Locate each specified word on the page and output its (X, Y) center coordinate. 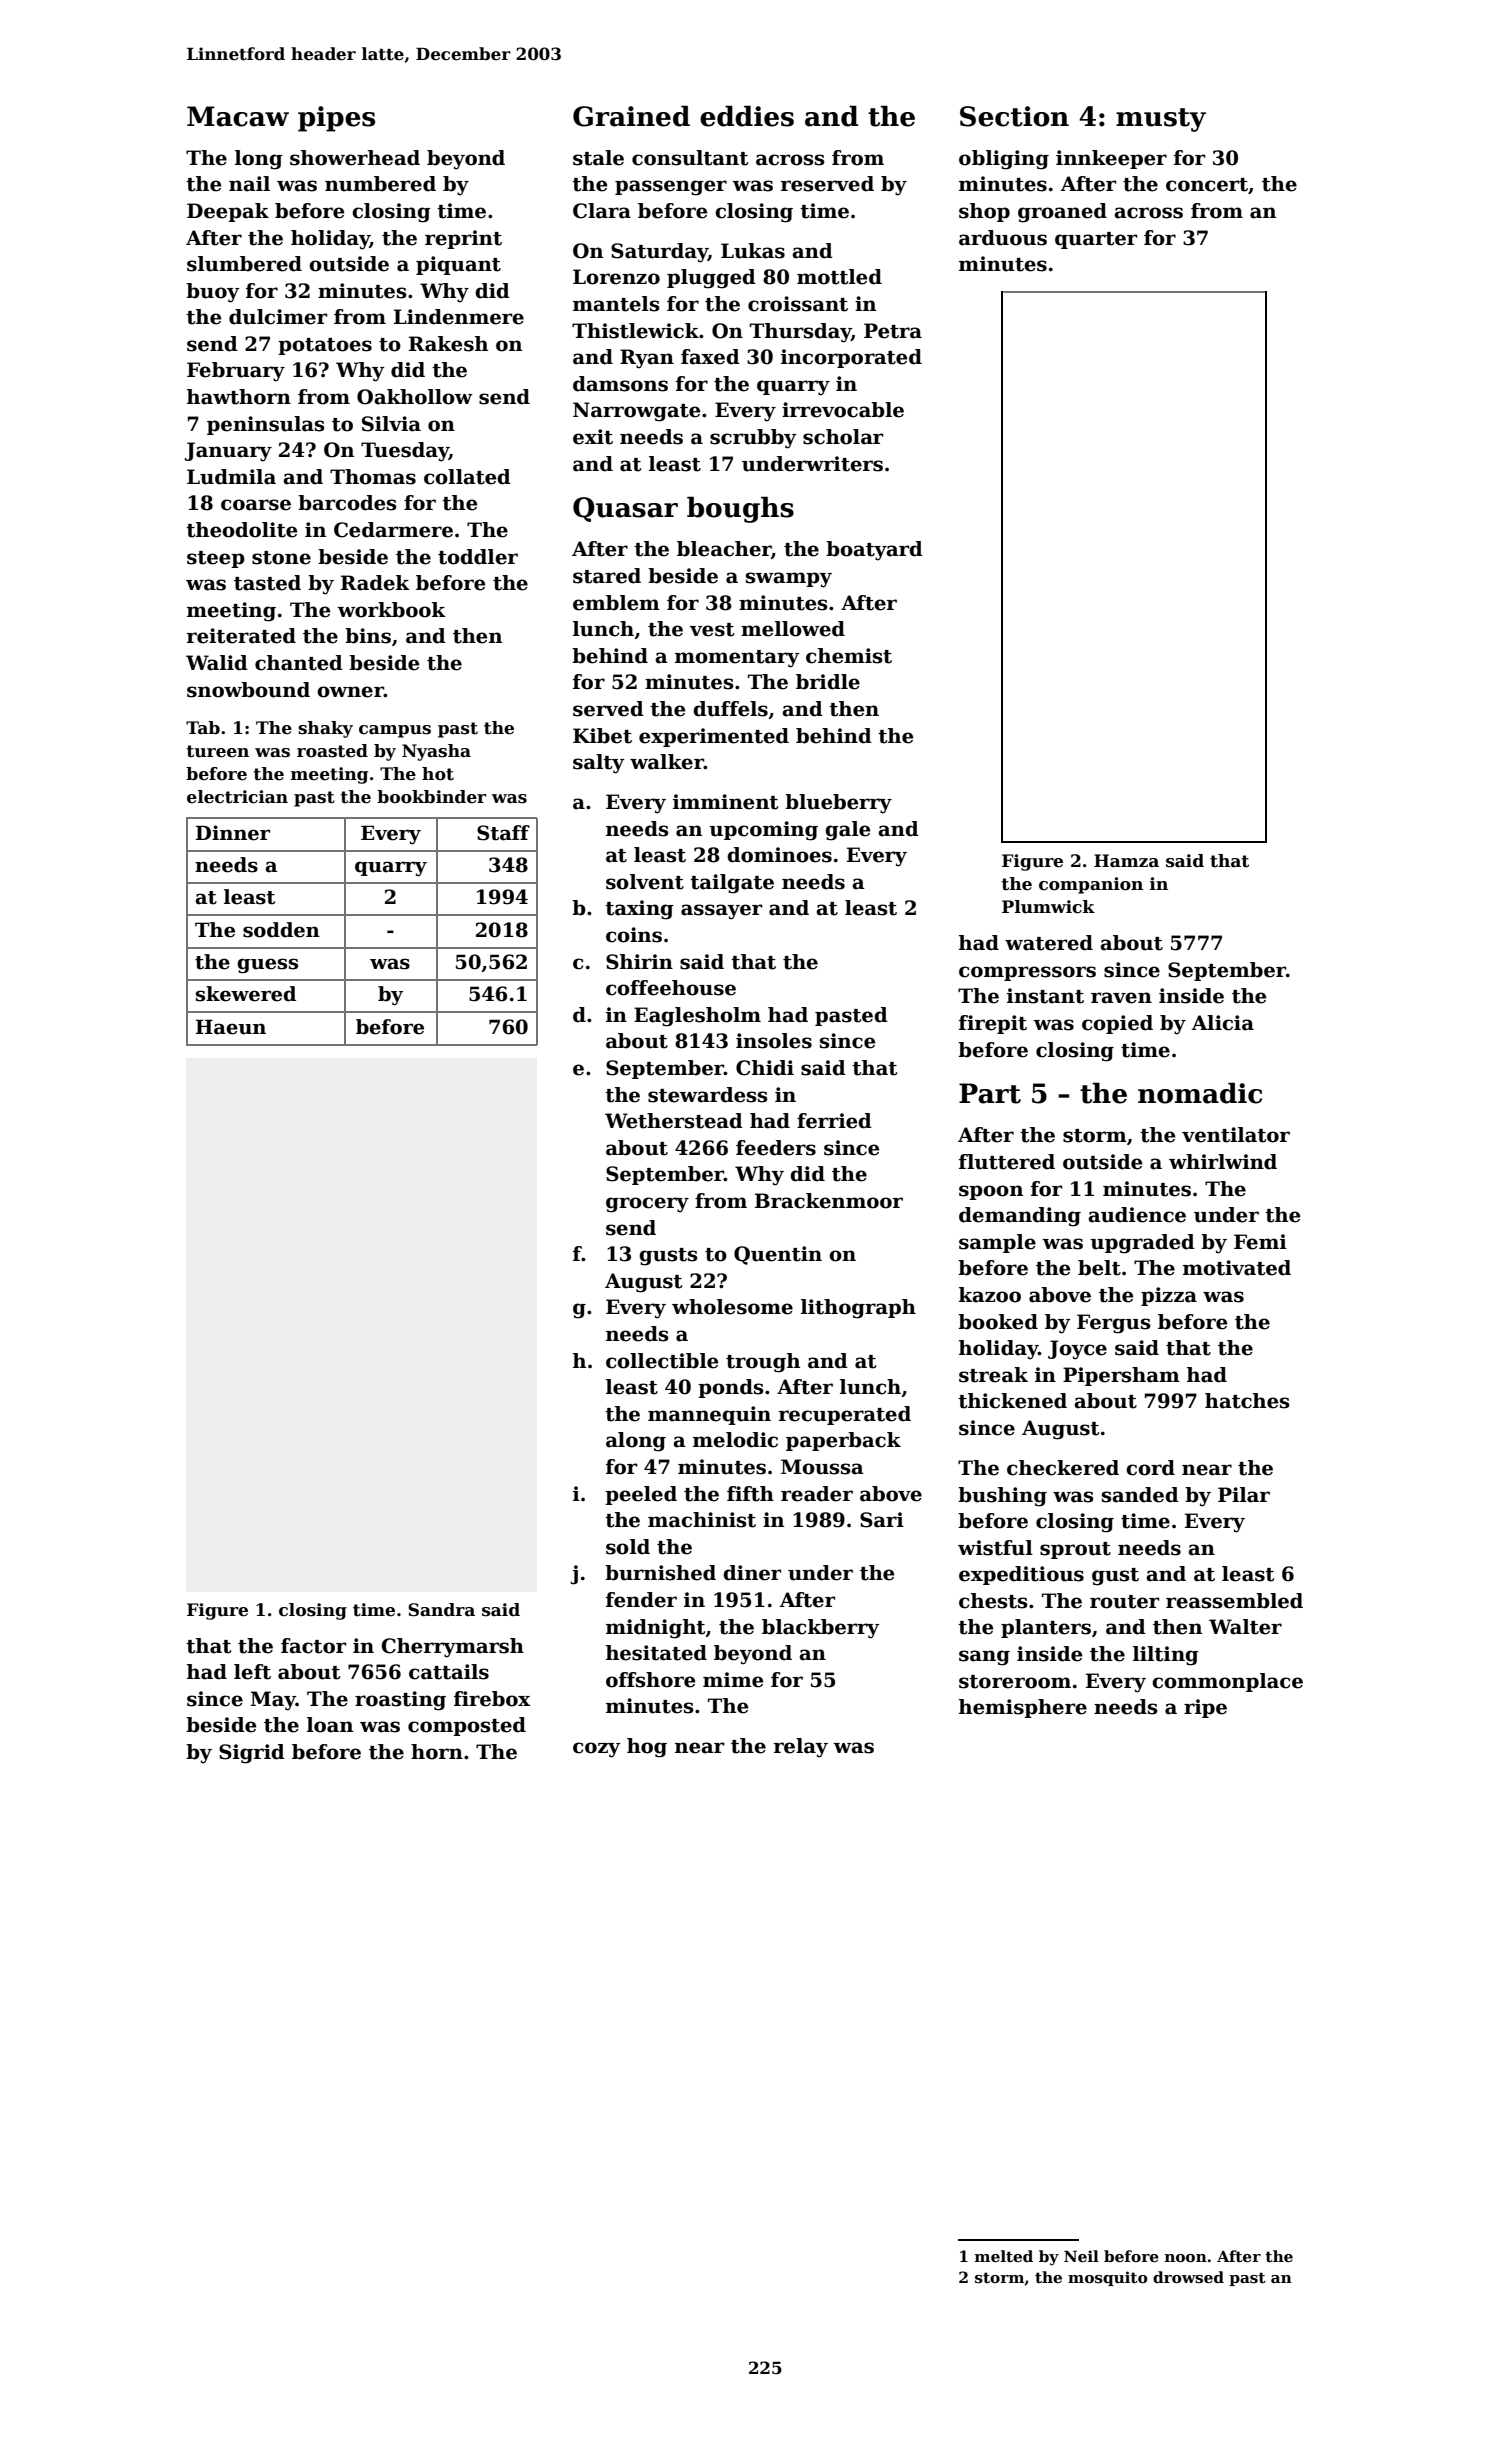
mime (733, 1680)
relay (801, 1748)
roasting (400, 1701)
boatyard (874, 551)
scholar (843, 437)
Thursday (800, 333)
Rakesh (448, 344)
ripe (1205, 1708)
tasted (267, 583)
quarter (1096, 240)
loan (330, 1725)
